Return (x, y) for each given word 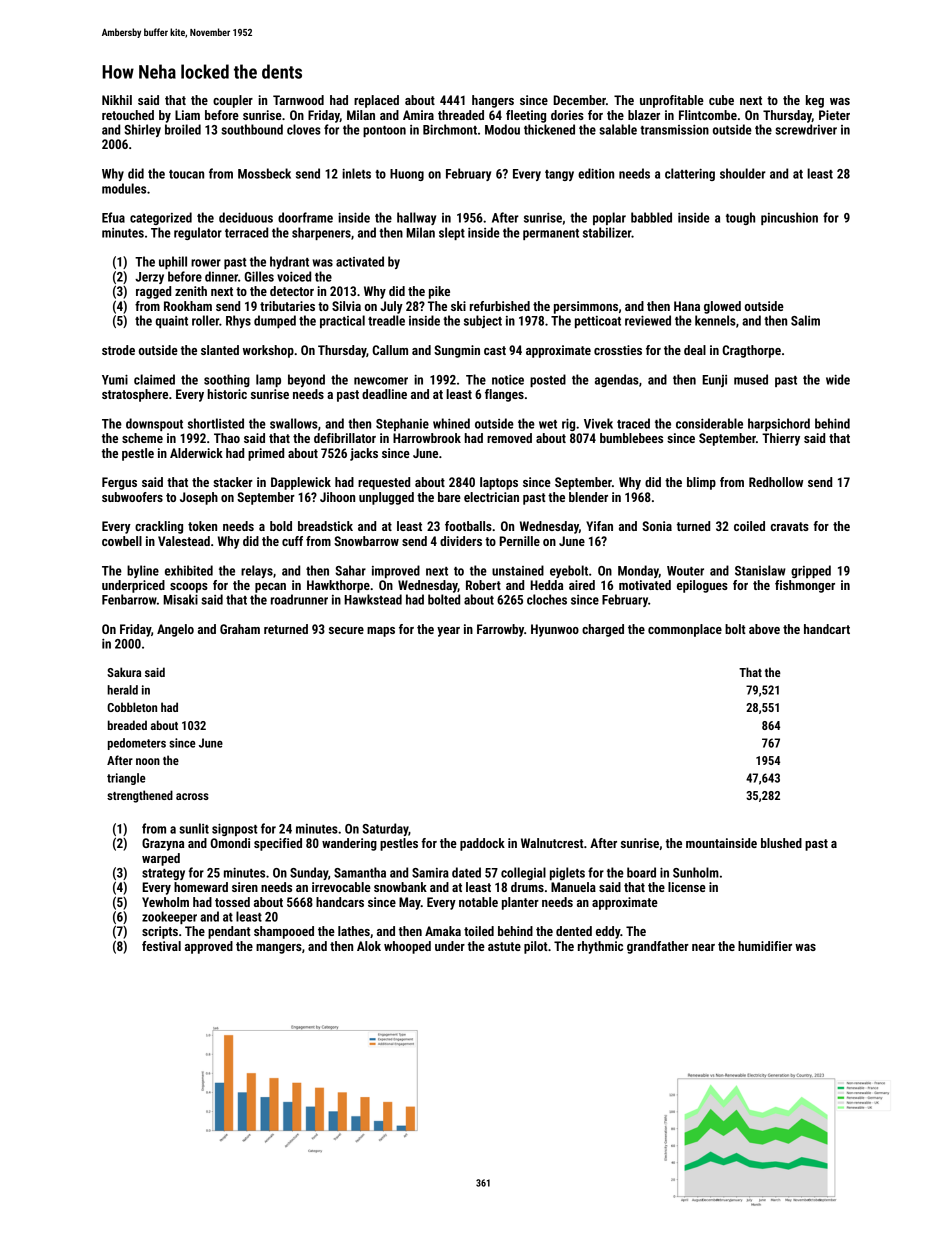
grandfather (658, 947)
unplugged (386, 498)
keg (815, 101)
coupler (233, 101)
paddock (482, 844)
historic (227, 394)
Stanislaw (760, 570)
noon (148, 761)
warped (161, 859)
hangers (493, 101)
